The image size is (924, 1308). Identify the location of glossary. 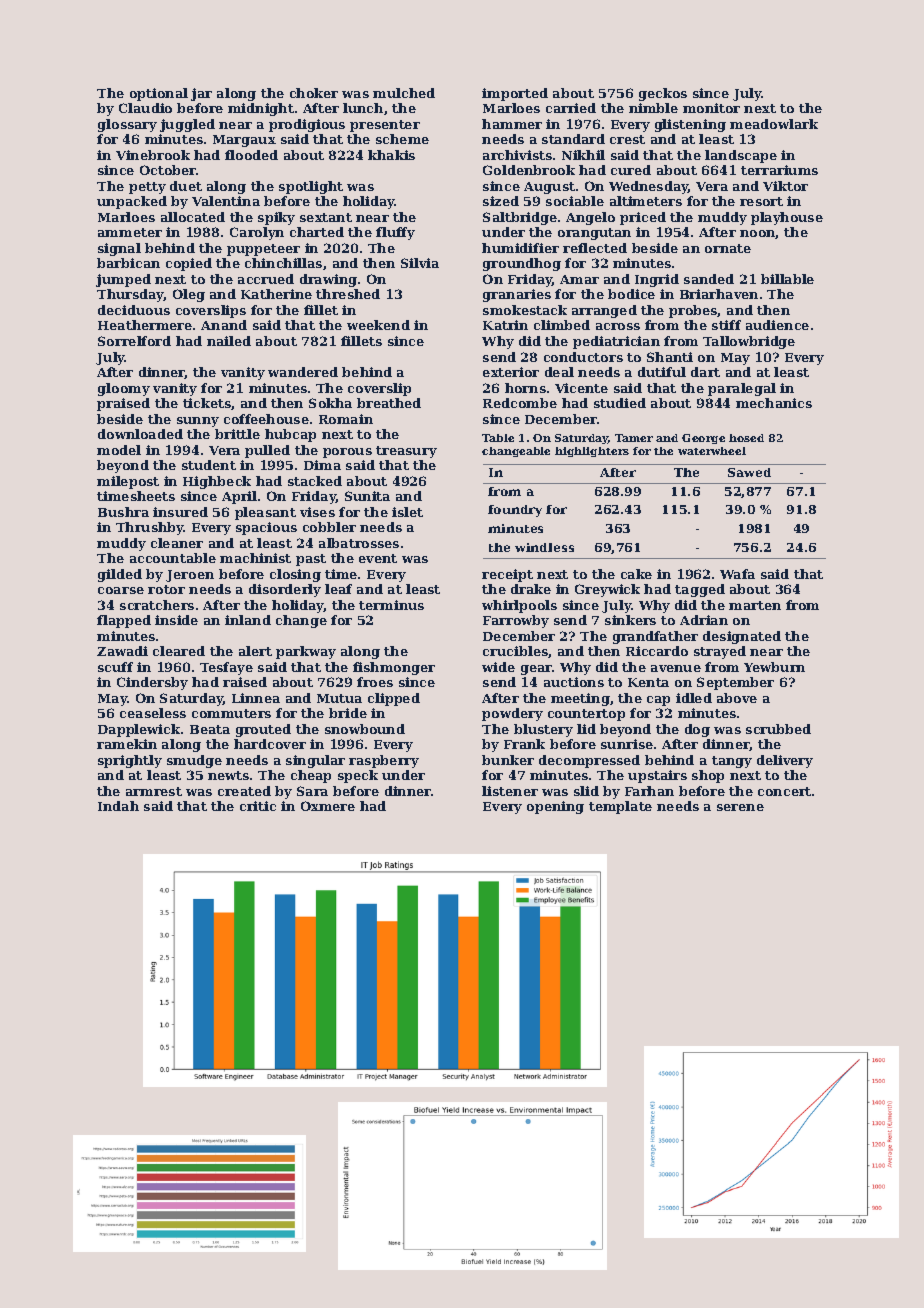
(127, 125).
